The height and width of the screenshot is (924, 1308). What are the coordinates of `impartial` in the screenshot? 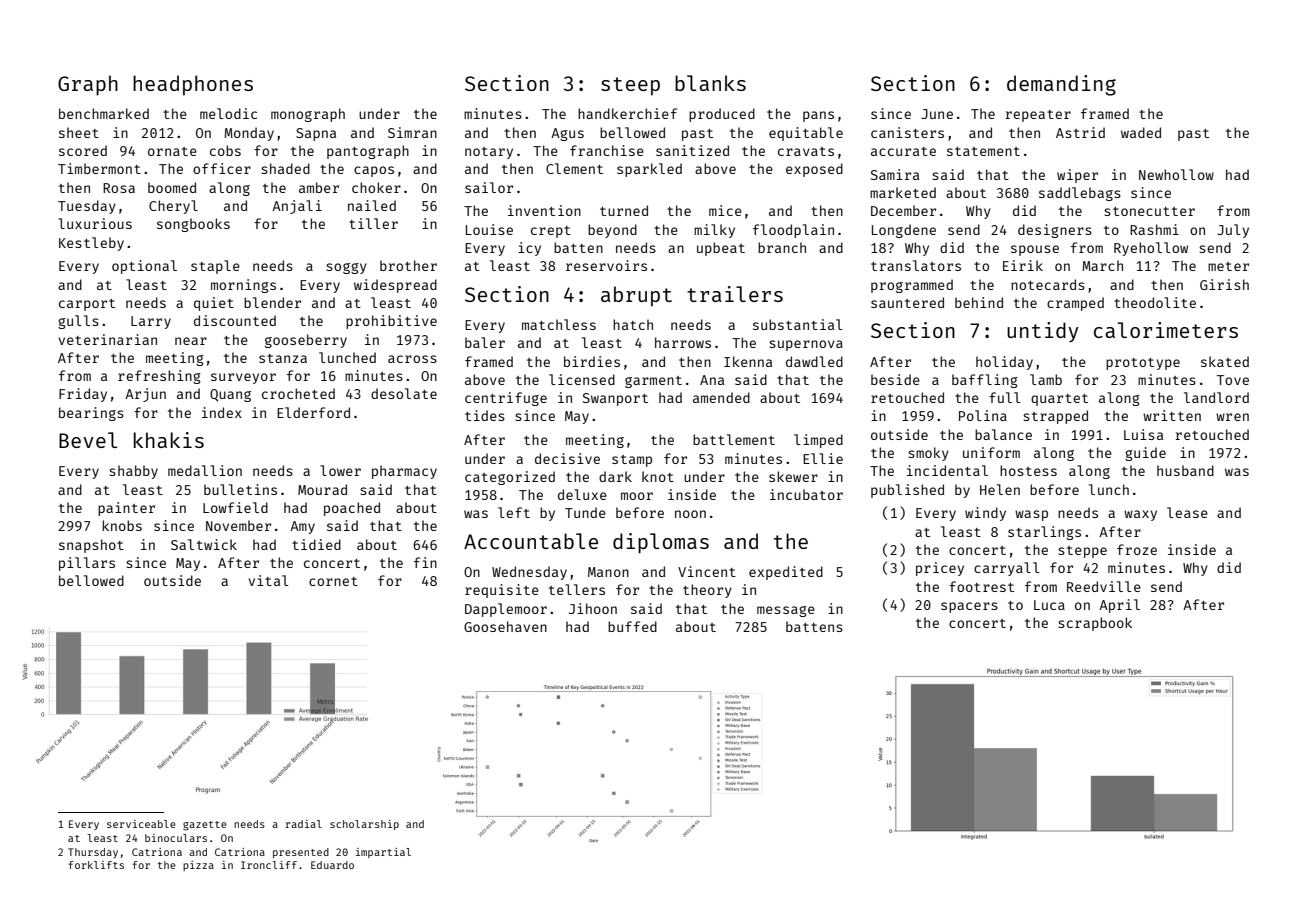 It's located at (383, 853).
